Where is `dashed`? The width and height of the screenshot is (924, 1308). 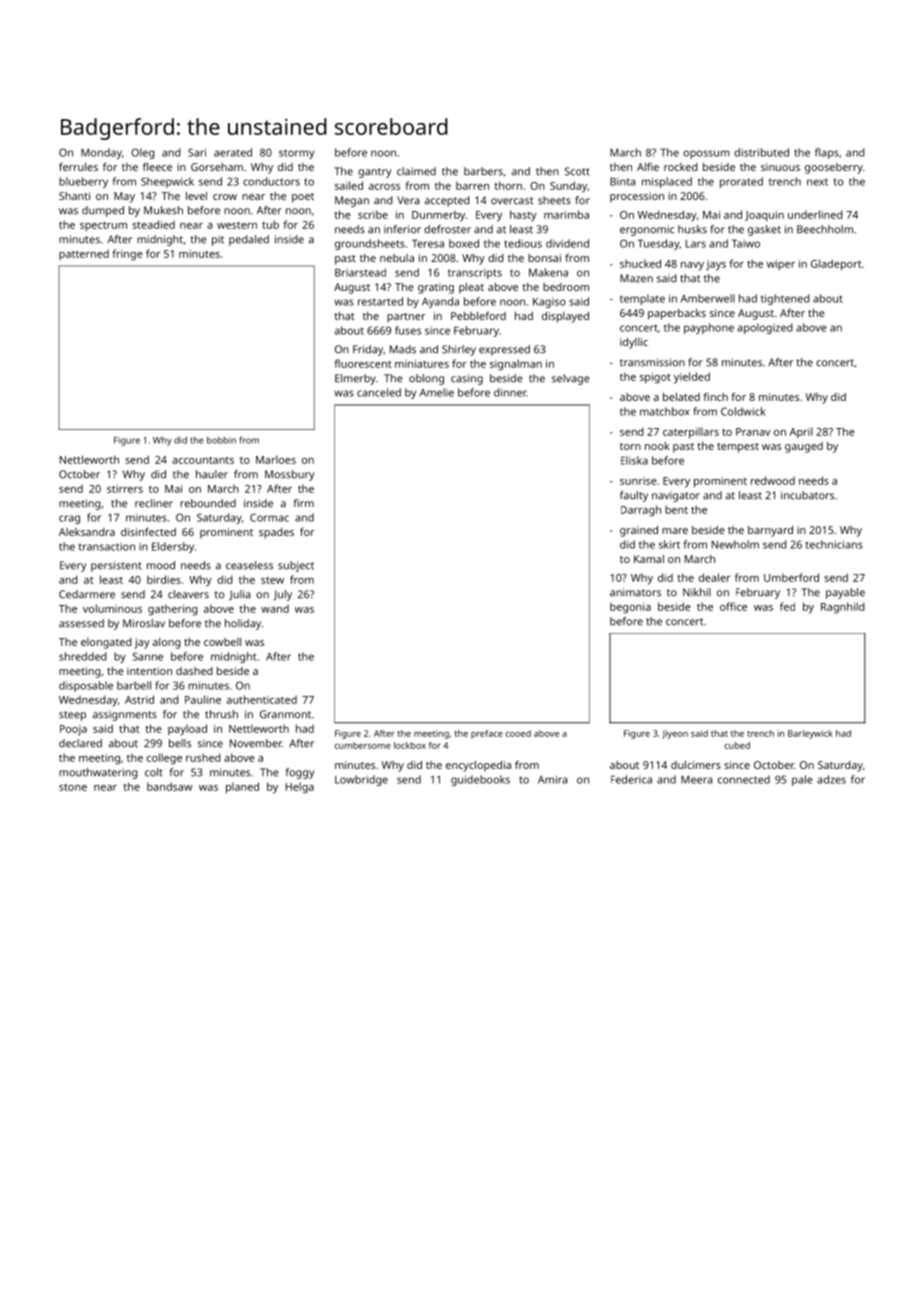 dashed is located at coordinates (194, 671).
